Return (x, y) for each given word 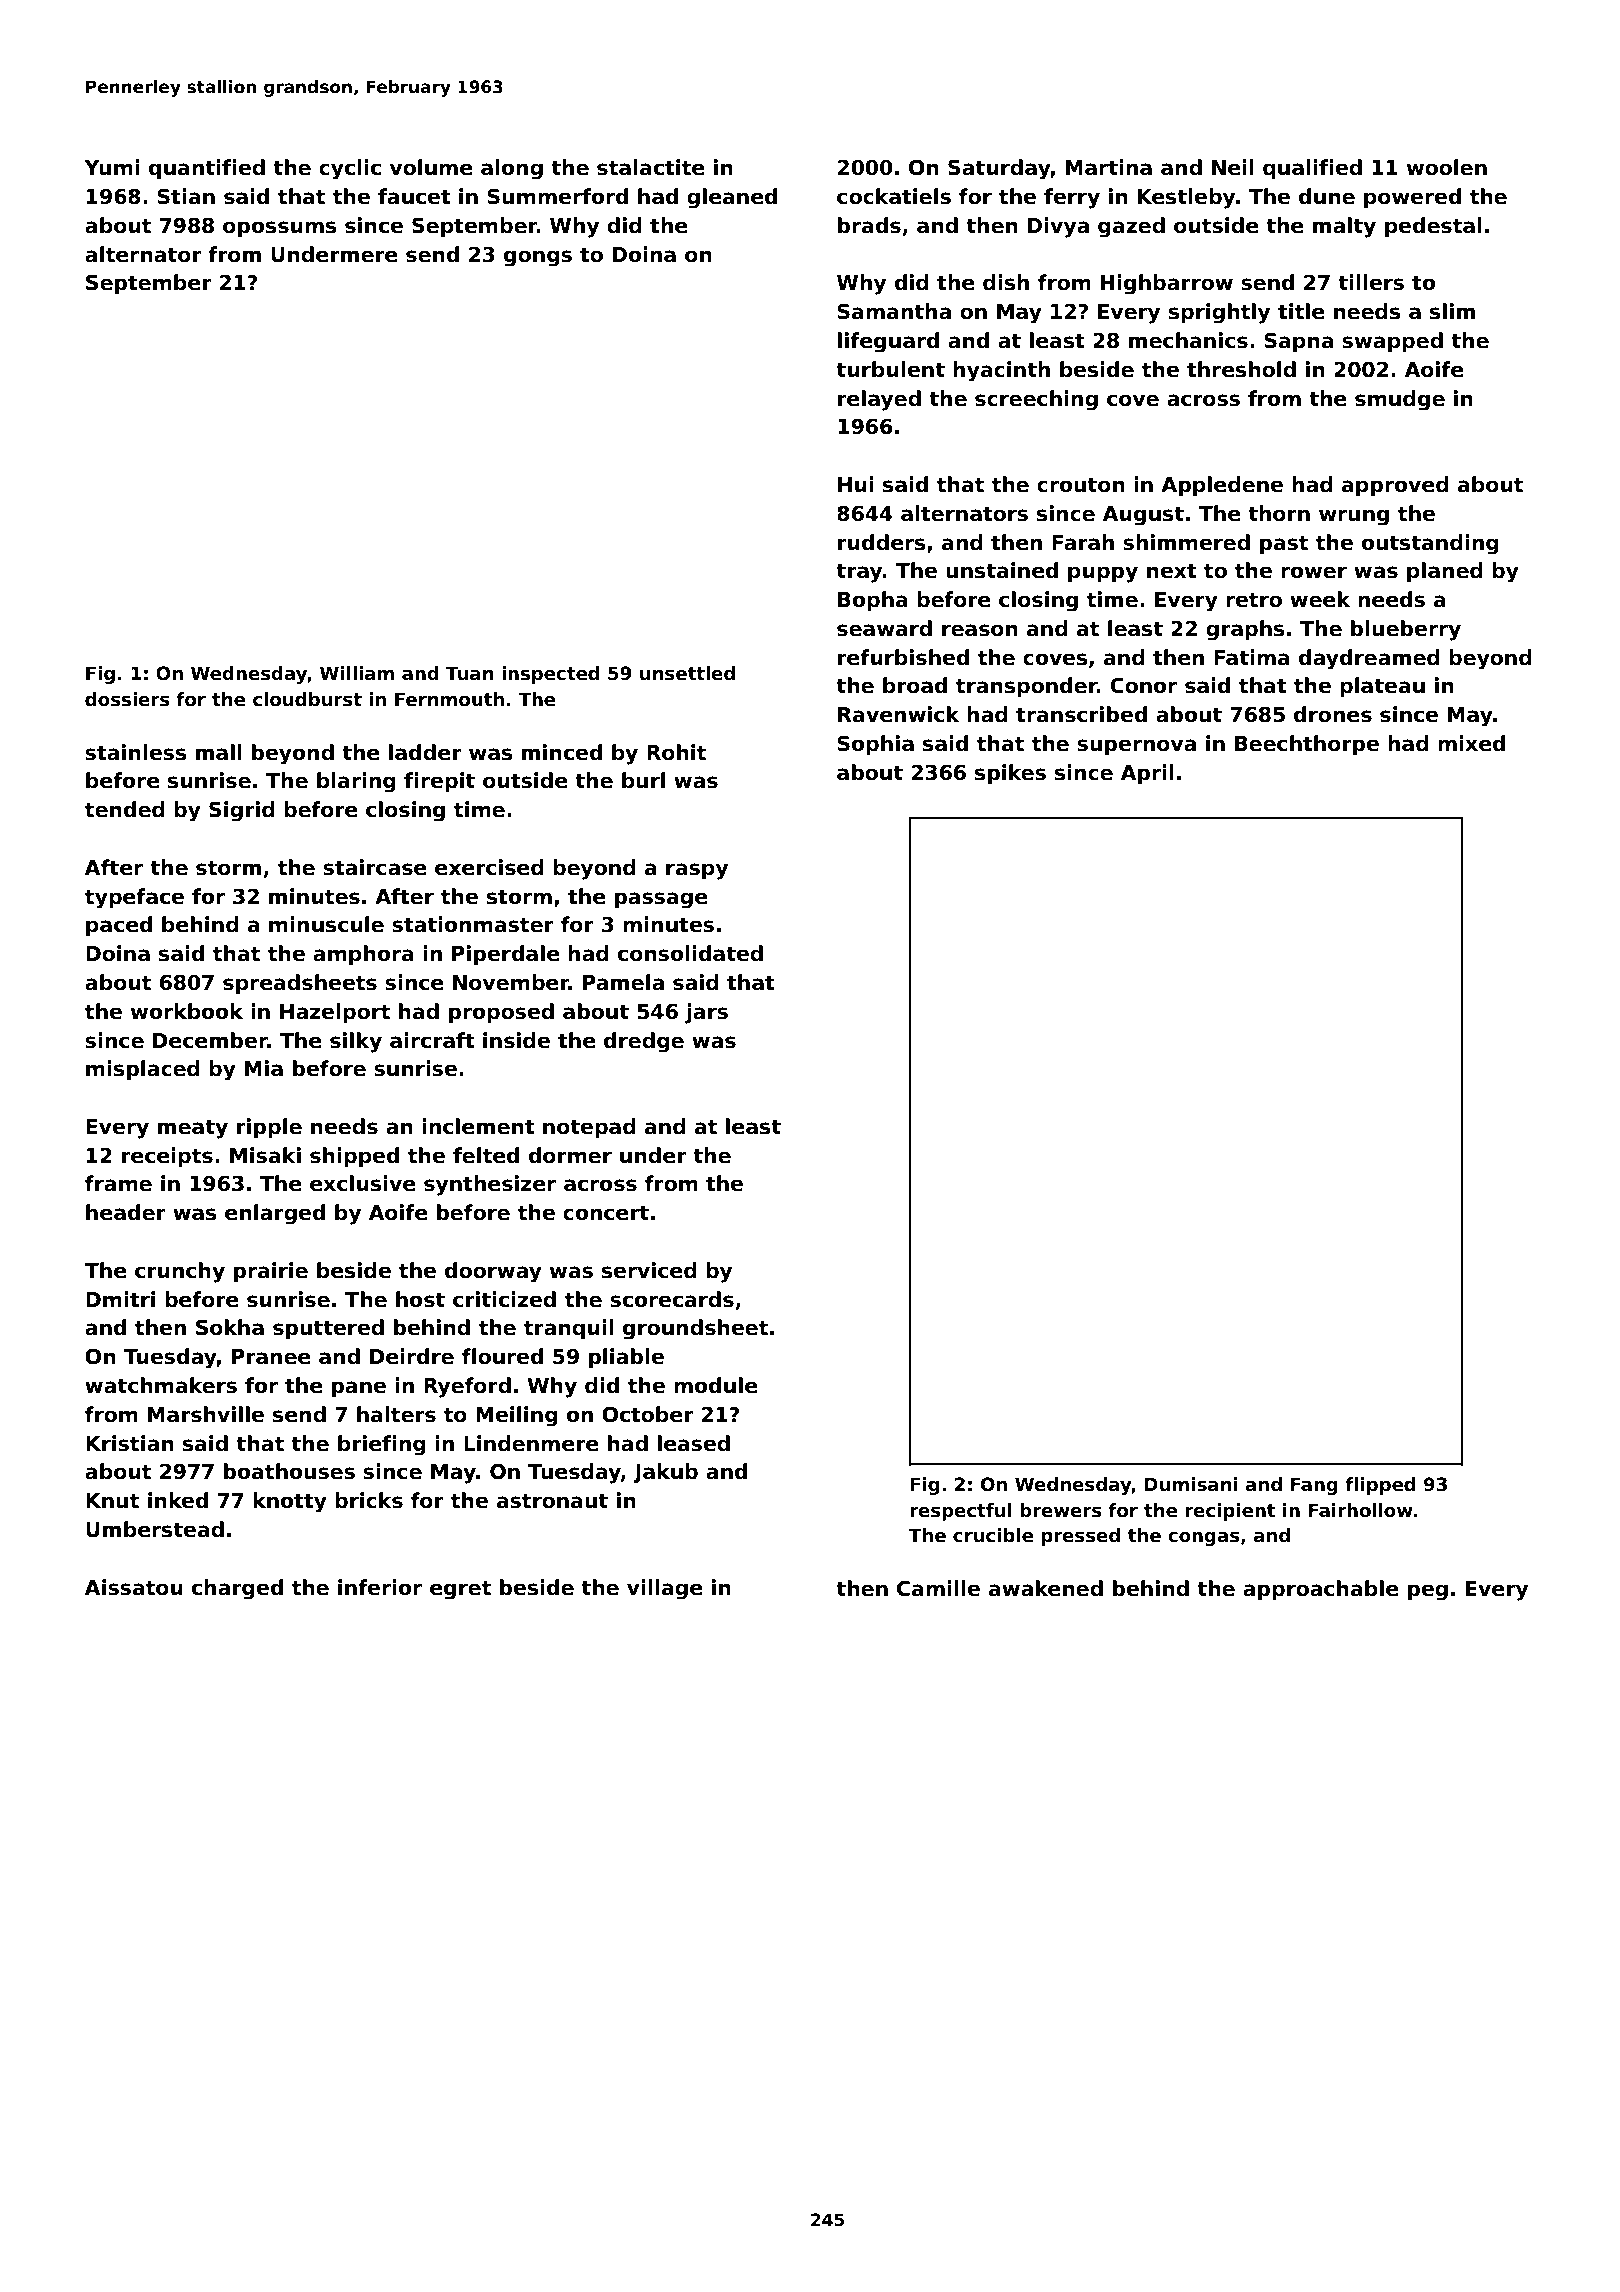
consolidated (690, 953)
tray (859, 573)
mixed (1471, 743)
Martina (1109, 167)
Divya (1058, 227)
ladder (425, 752)
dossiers (127, 699)
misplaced (143, 1070)
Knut (112, 1501)
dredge (644, 1042)
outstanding (1430, 544)
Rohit (676, 752)
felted (486, 1155)
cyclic (350, 169)
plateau (1382, 687)
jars (706, 1013)
